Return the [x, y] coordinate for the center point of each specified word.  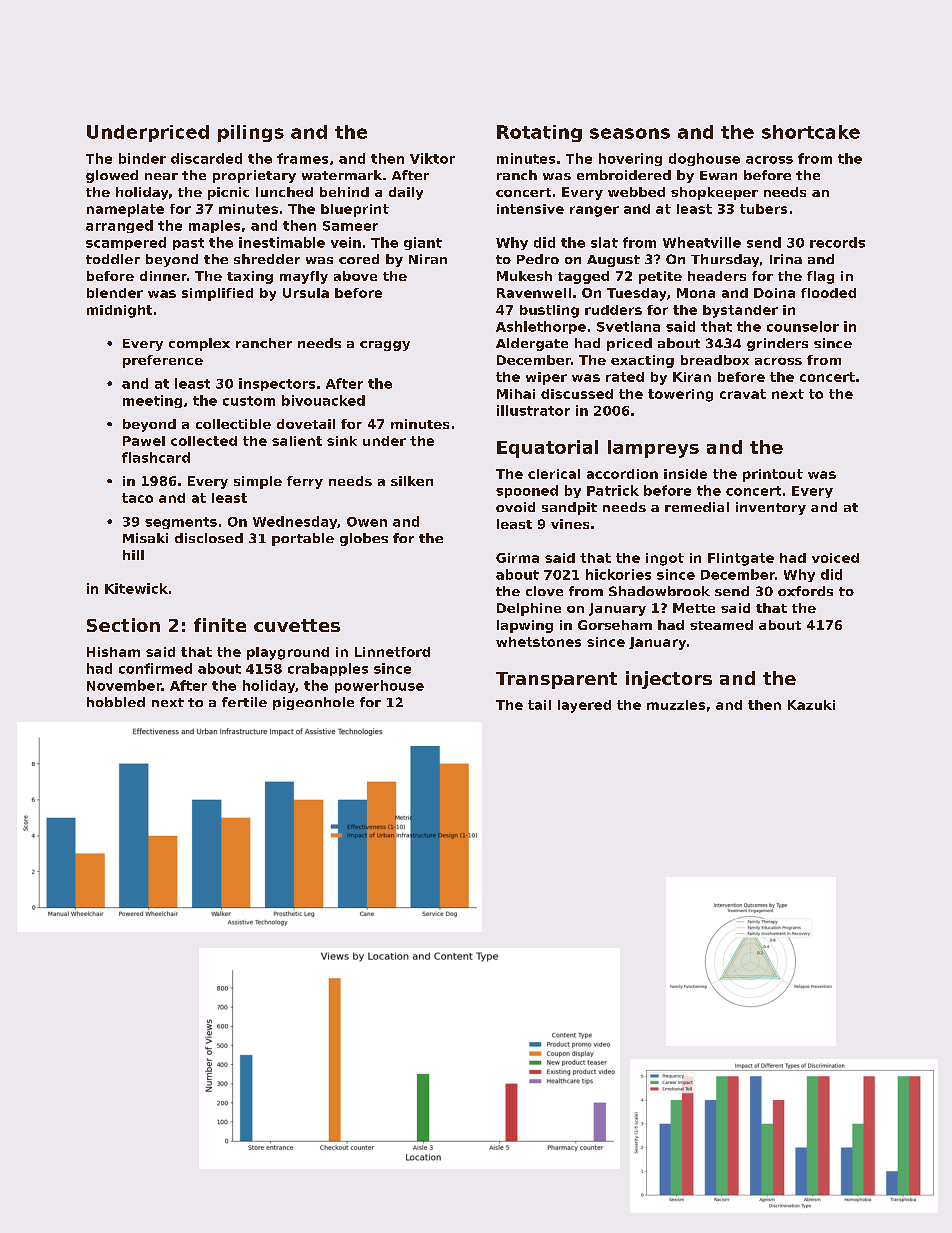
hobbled [116, 702]
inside [685, 474]
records [837, 242]
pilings [251, 133]
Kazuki [811, 705]
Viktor [432, 158]
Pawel [144, 441]
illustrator [533, 410]
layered [584, 706]
